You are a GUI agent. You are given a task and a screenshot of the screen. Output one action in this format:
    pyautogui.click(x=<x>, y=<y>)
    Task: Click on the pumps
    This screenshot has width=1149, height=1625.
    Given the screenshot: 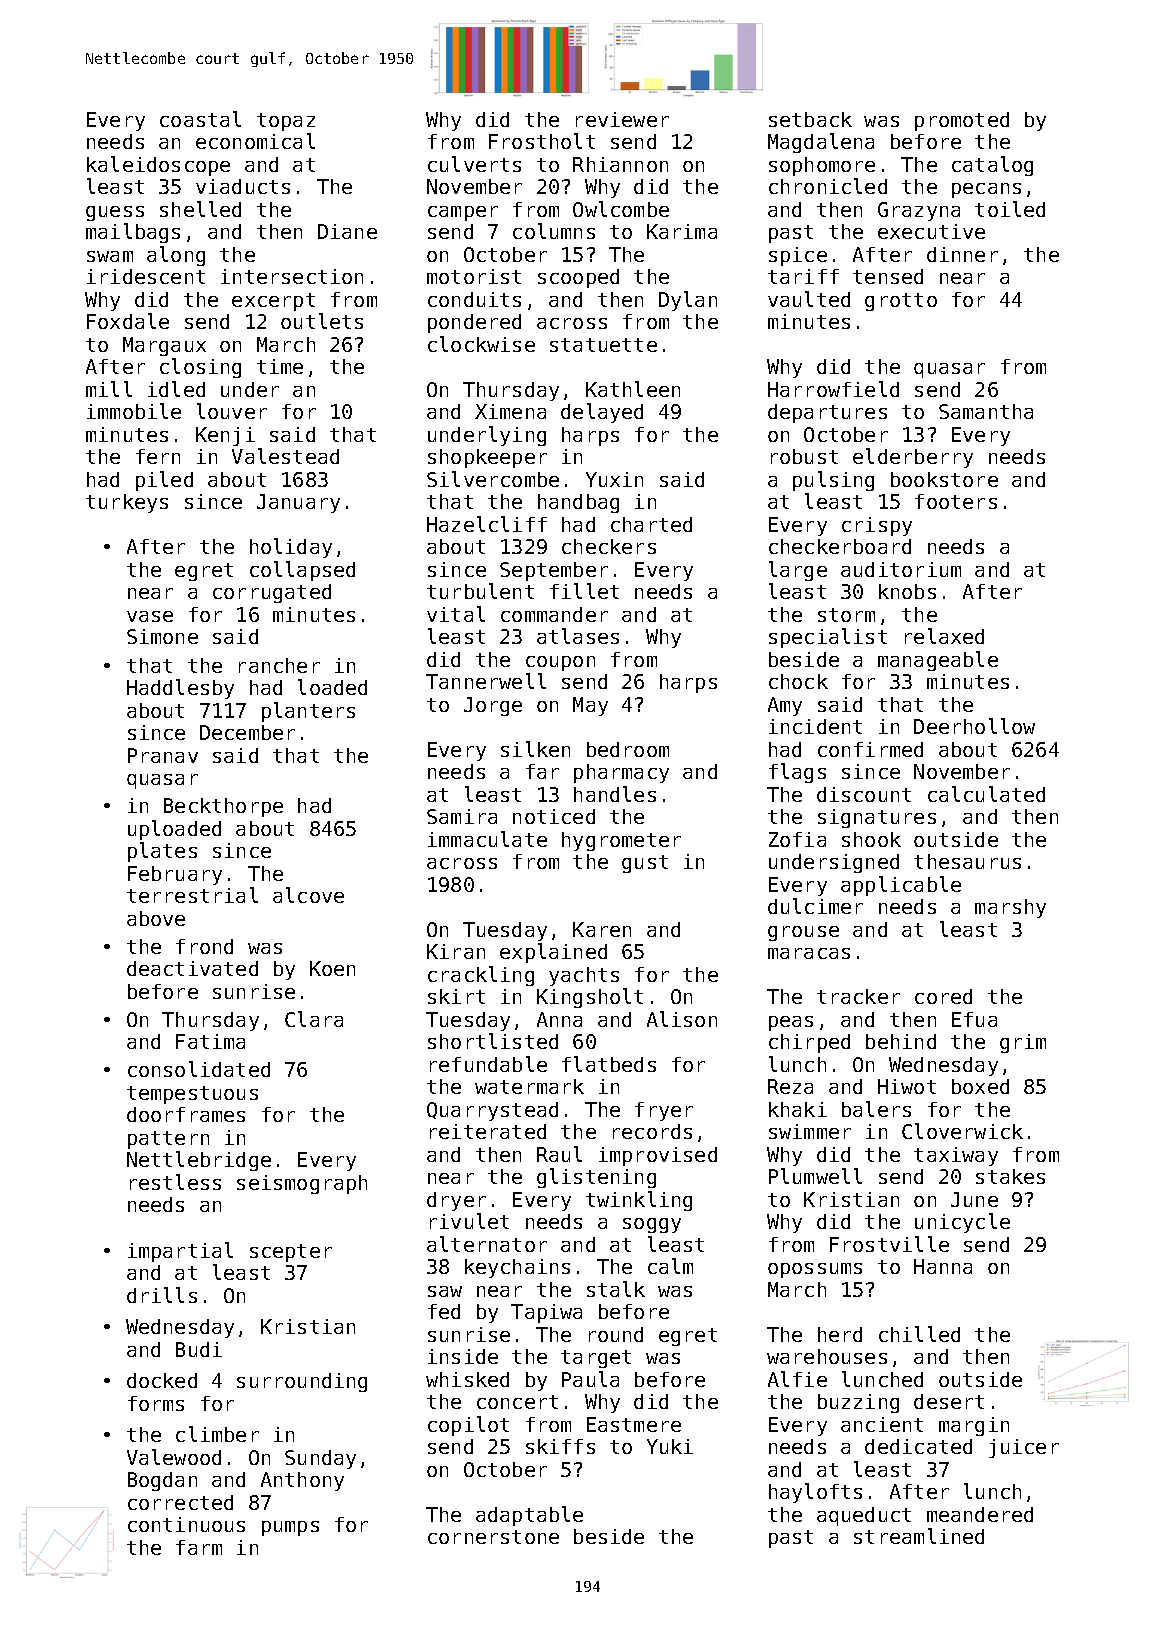 What is the action you would take?
    pyautogui.click(x=290, y=1528)
